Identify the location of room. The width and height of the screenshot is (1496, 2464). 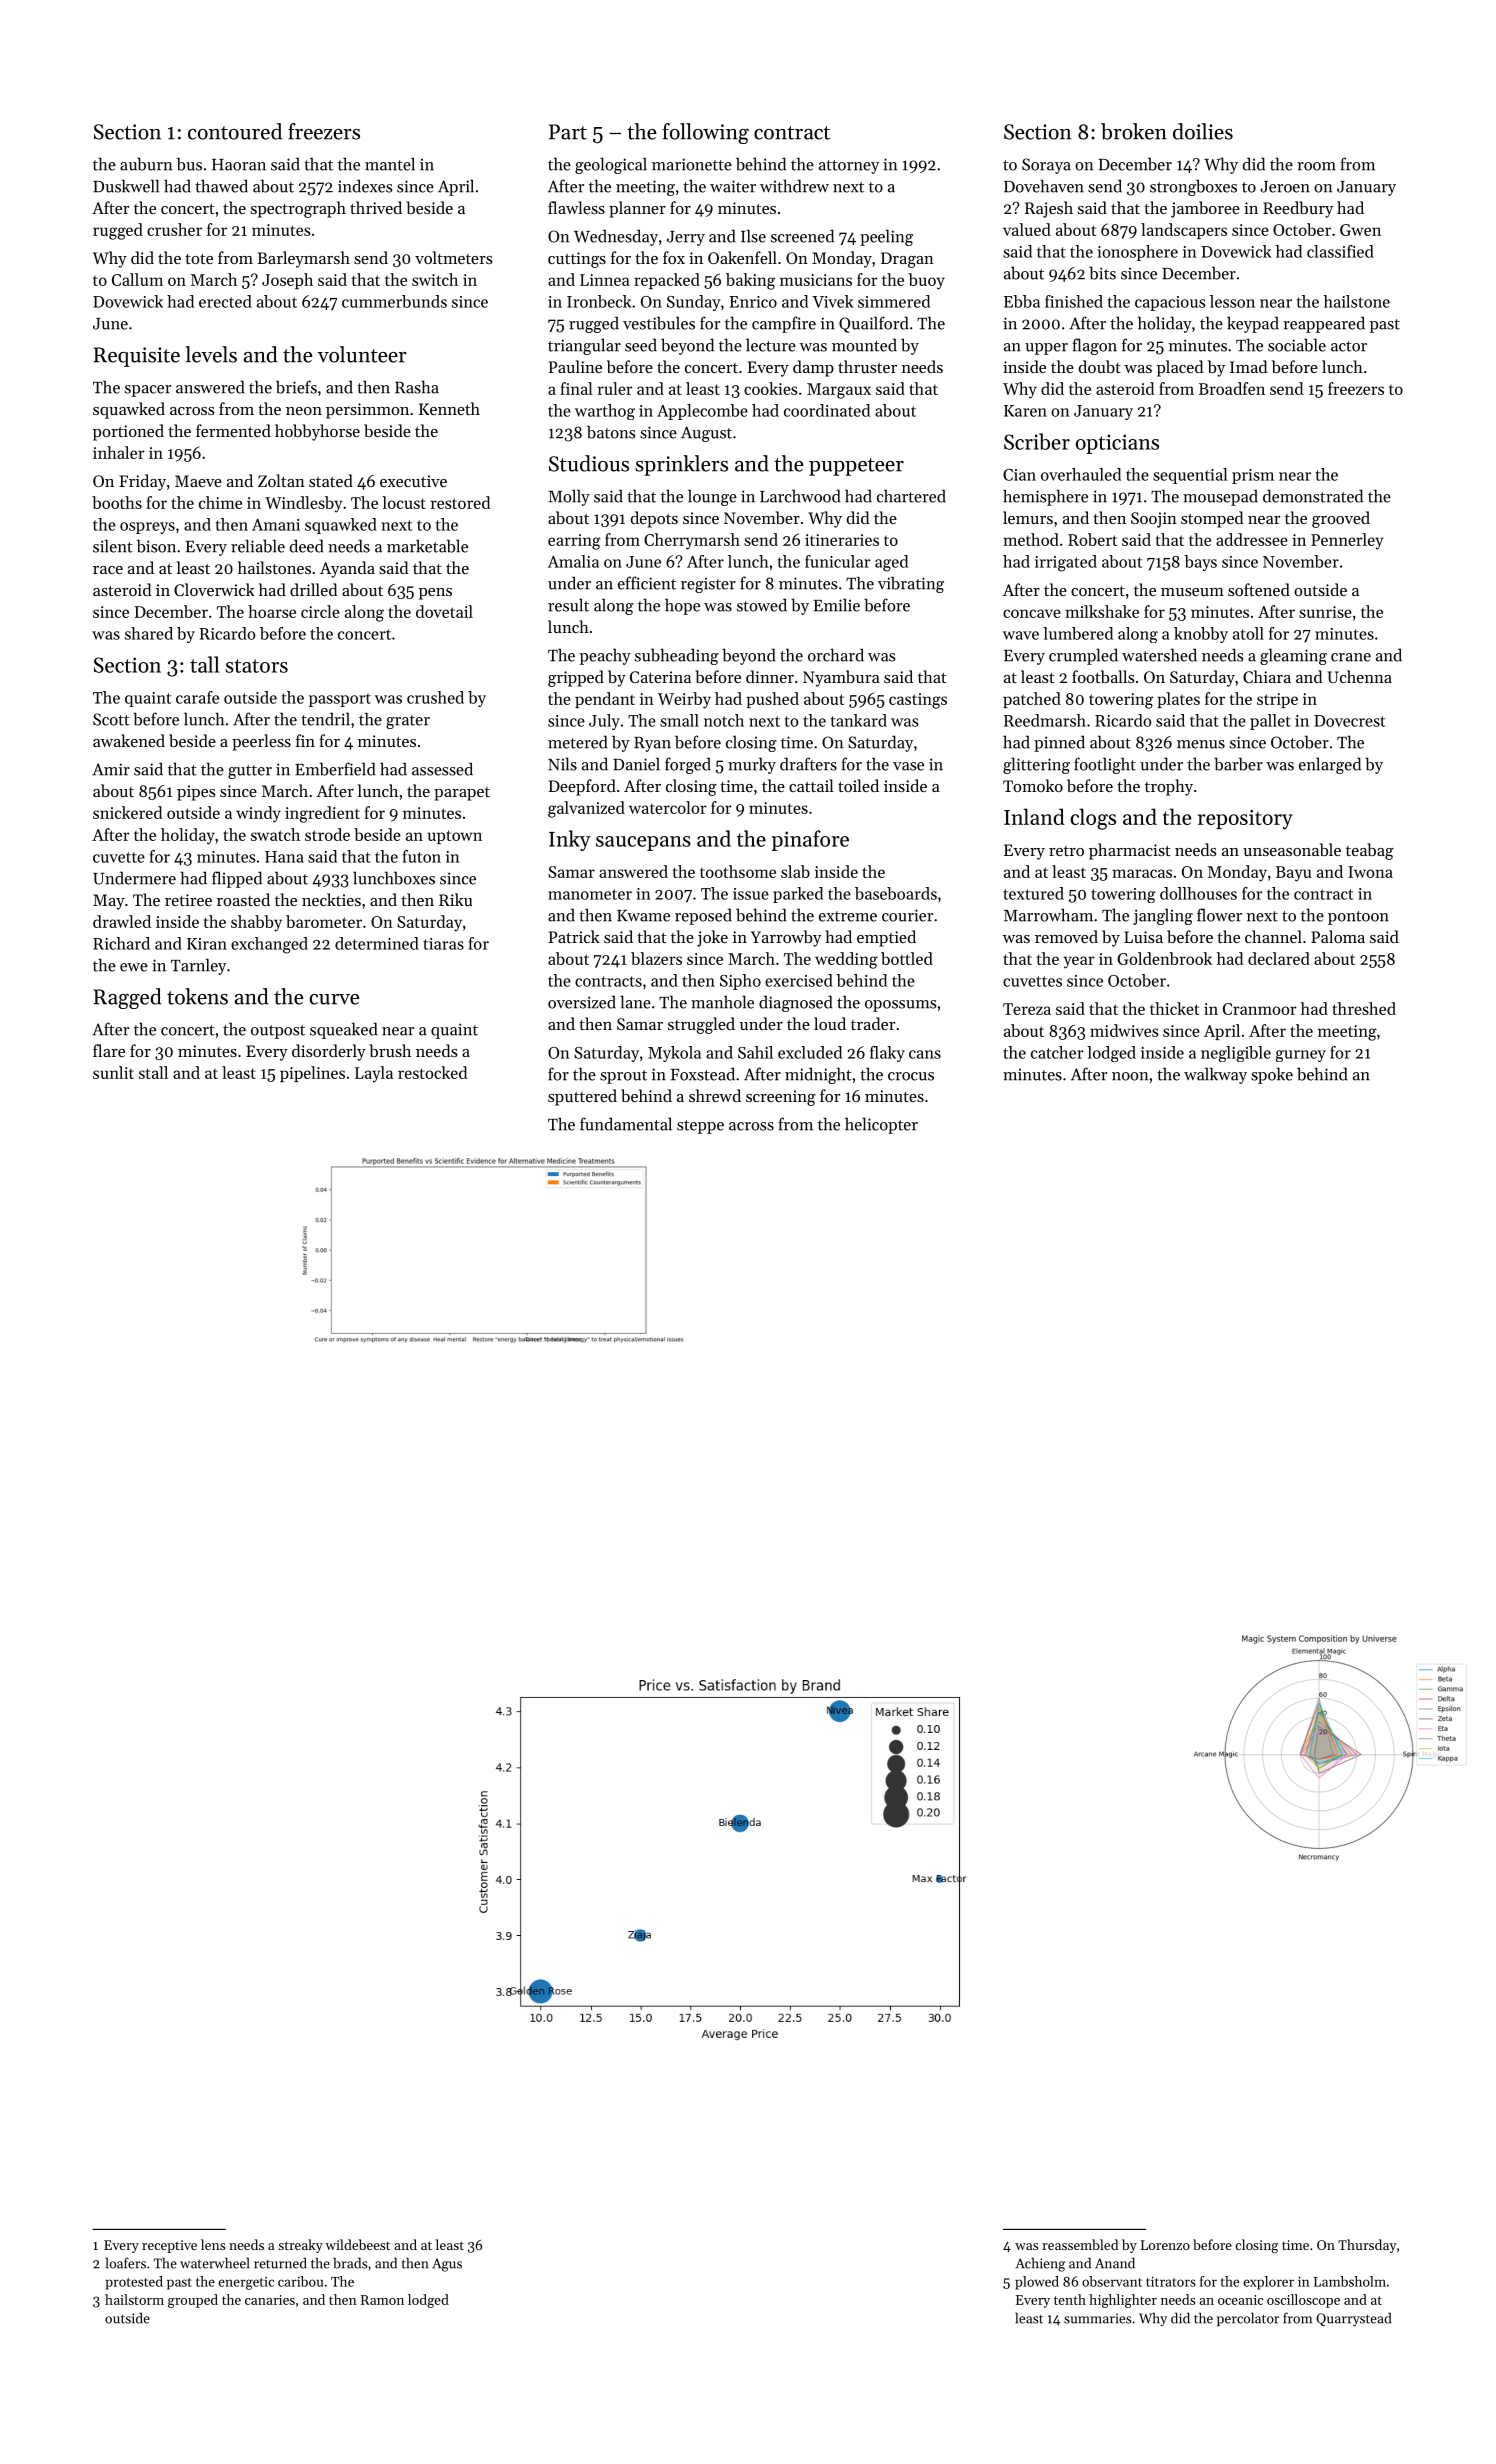
(1316, 166).
